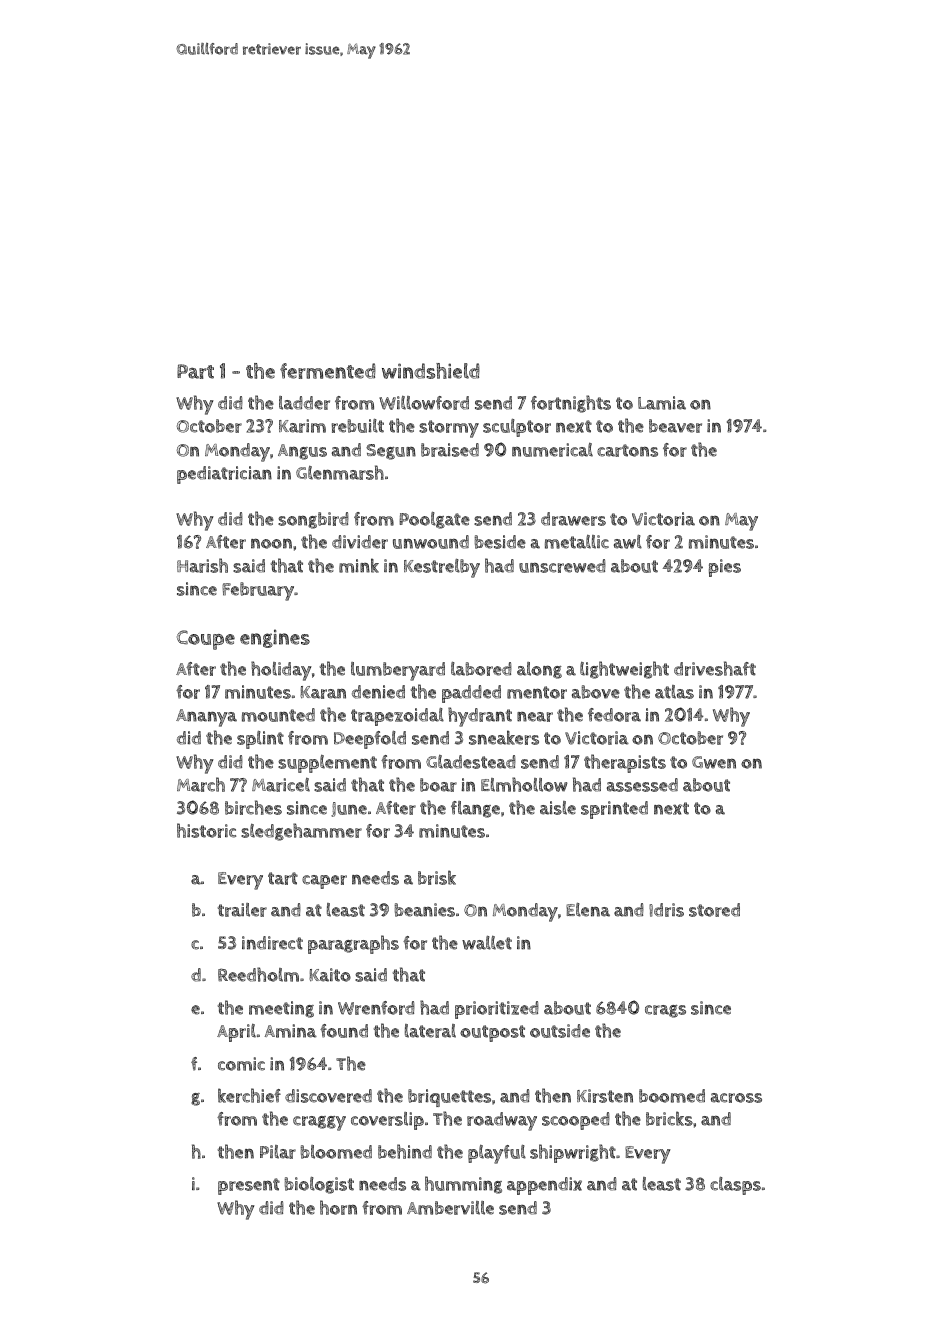  I want to click on above, so click(596, 692).
